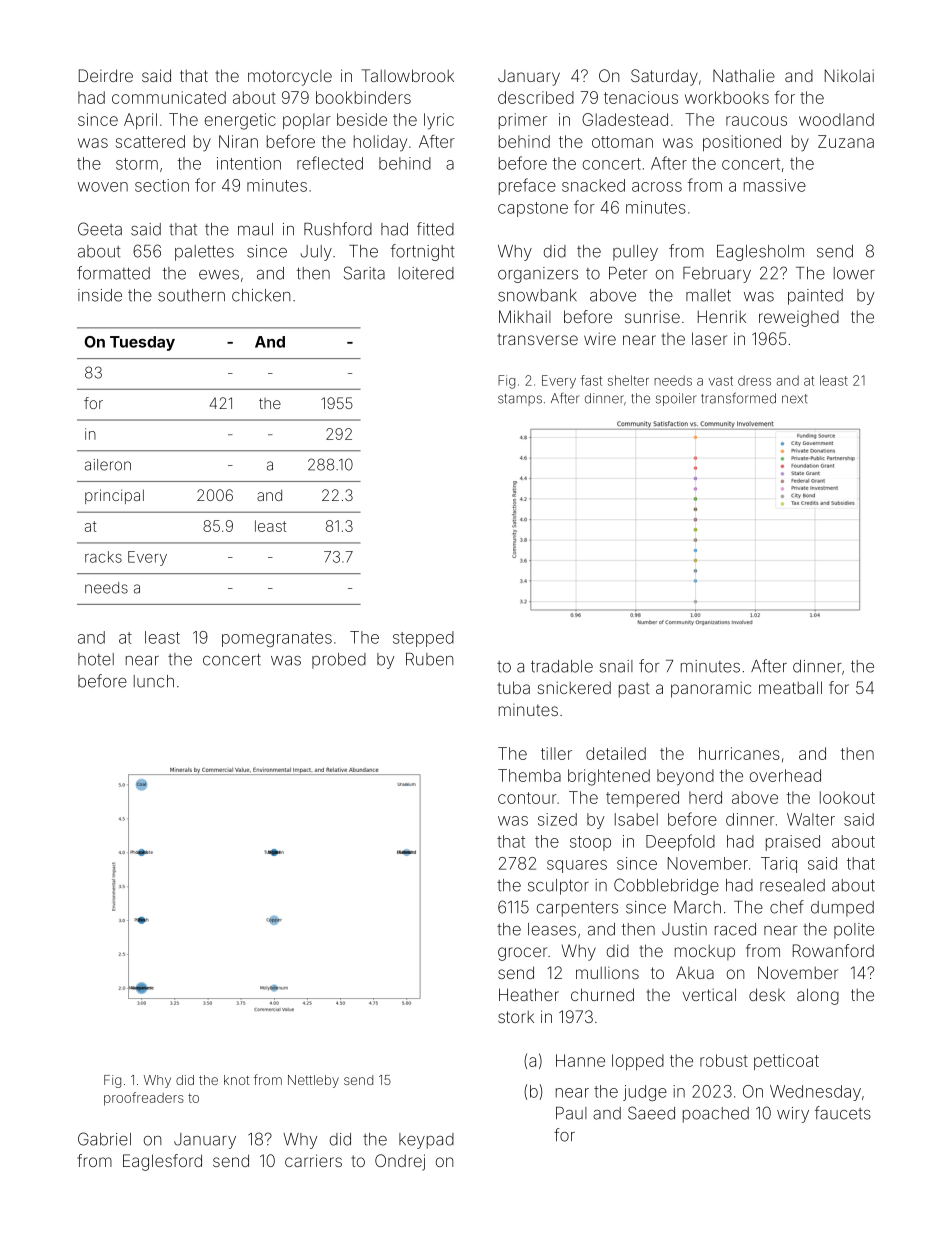  What do you see at coordinates (793, 843) in the screenshot?
I see `praised` at bounding box center [793, 843].
